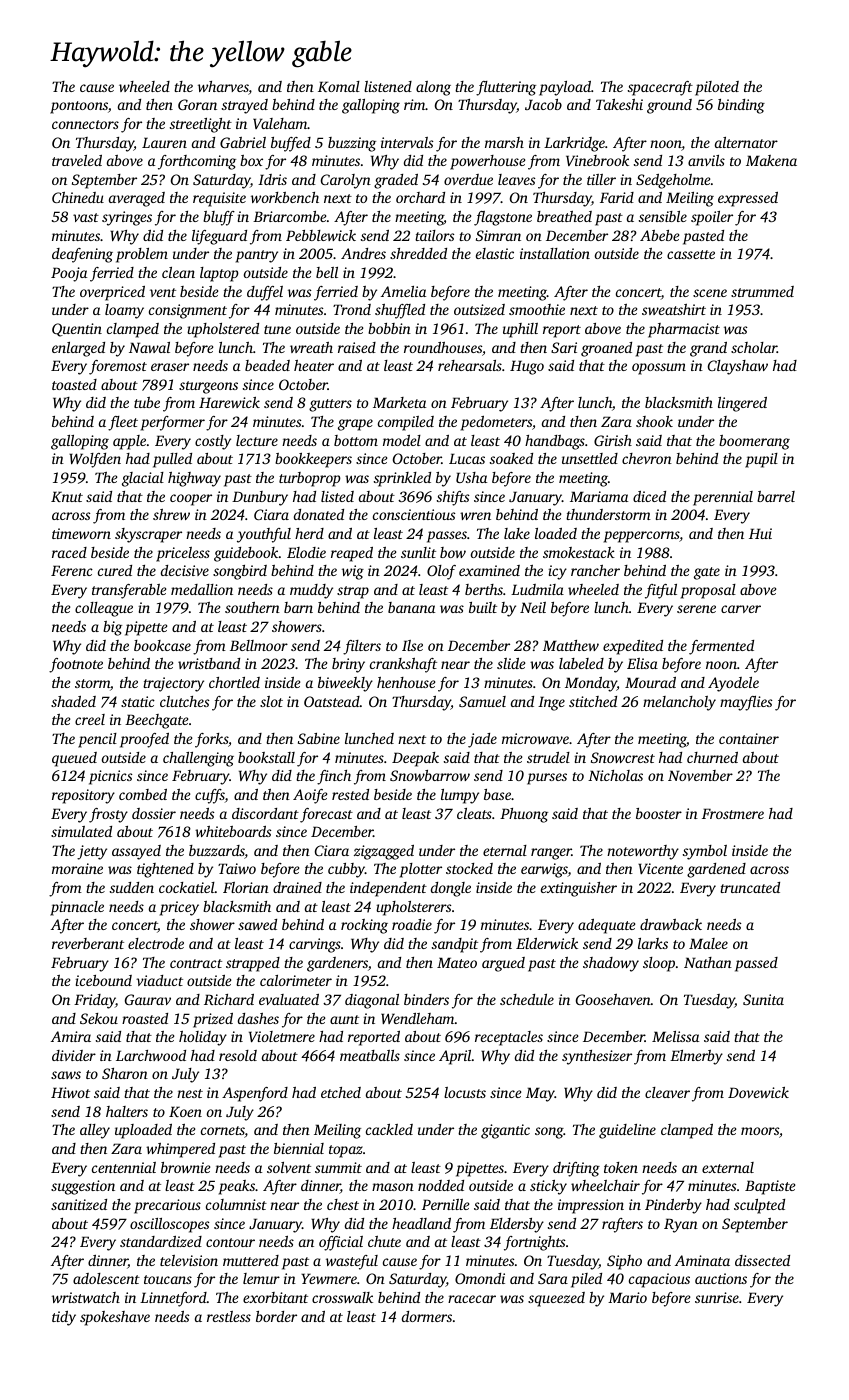 The image size is (849, 1400). Describe the element at coordinates (472, 1299) in the image. I see `racecar` at that location.
